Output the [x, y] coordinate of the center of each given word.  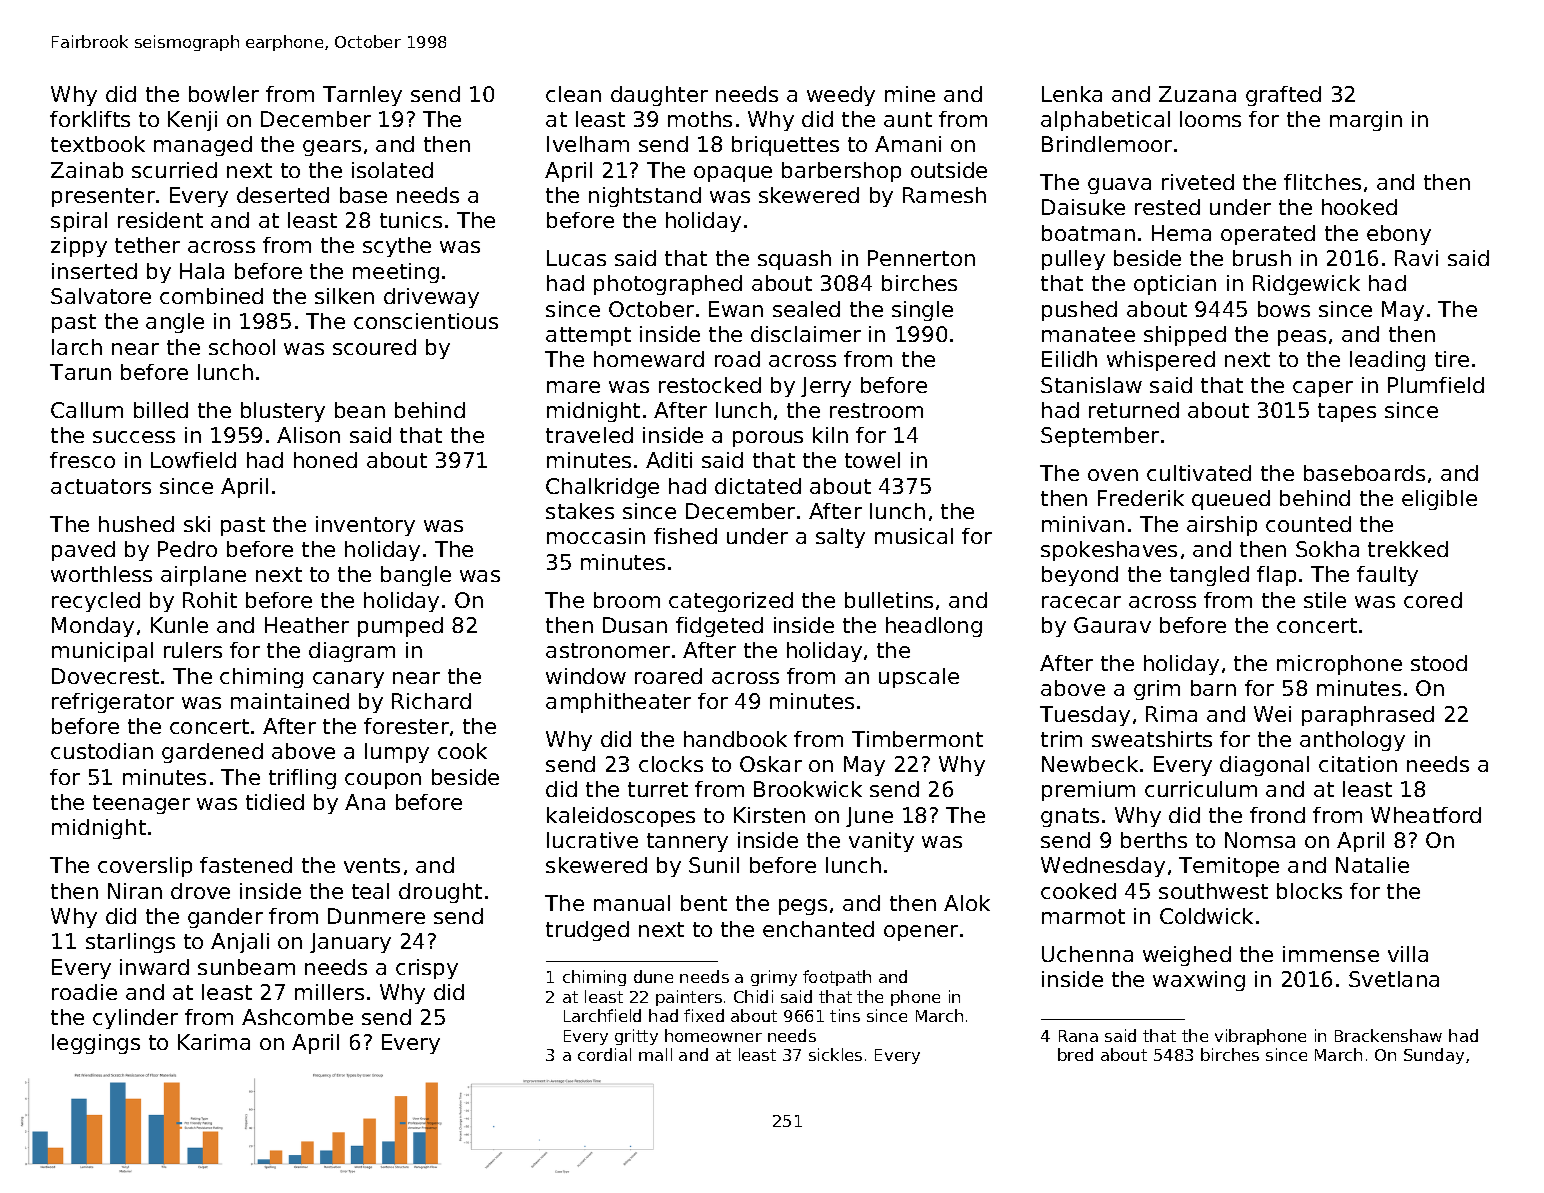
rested [1167, 207]
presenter [103, 197]
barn [1213, 688]
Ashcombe [297, 1017]
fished [685, 536]
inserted [94, 271]
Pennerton [921, 258]
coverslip [145, 867]
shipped [1185, 336]
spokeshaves [1109, 551]
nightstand [645, 197]
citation [1358, 764]
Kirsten [769, 815]
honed [325, 460]
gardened [212, 753]
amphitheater [618, 703]
